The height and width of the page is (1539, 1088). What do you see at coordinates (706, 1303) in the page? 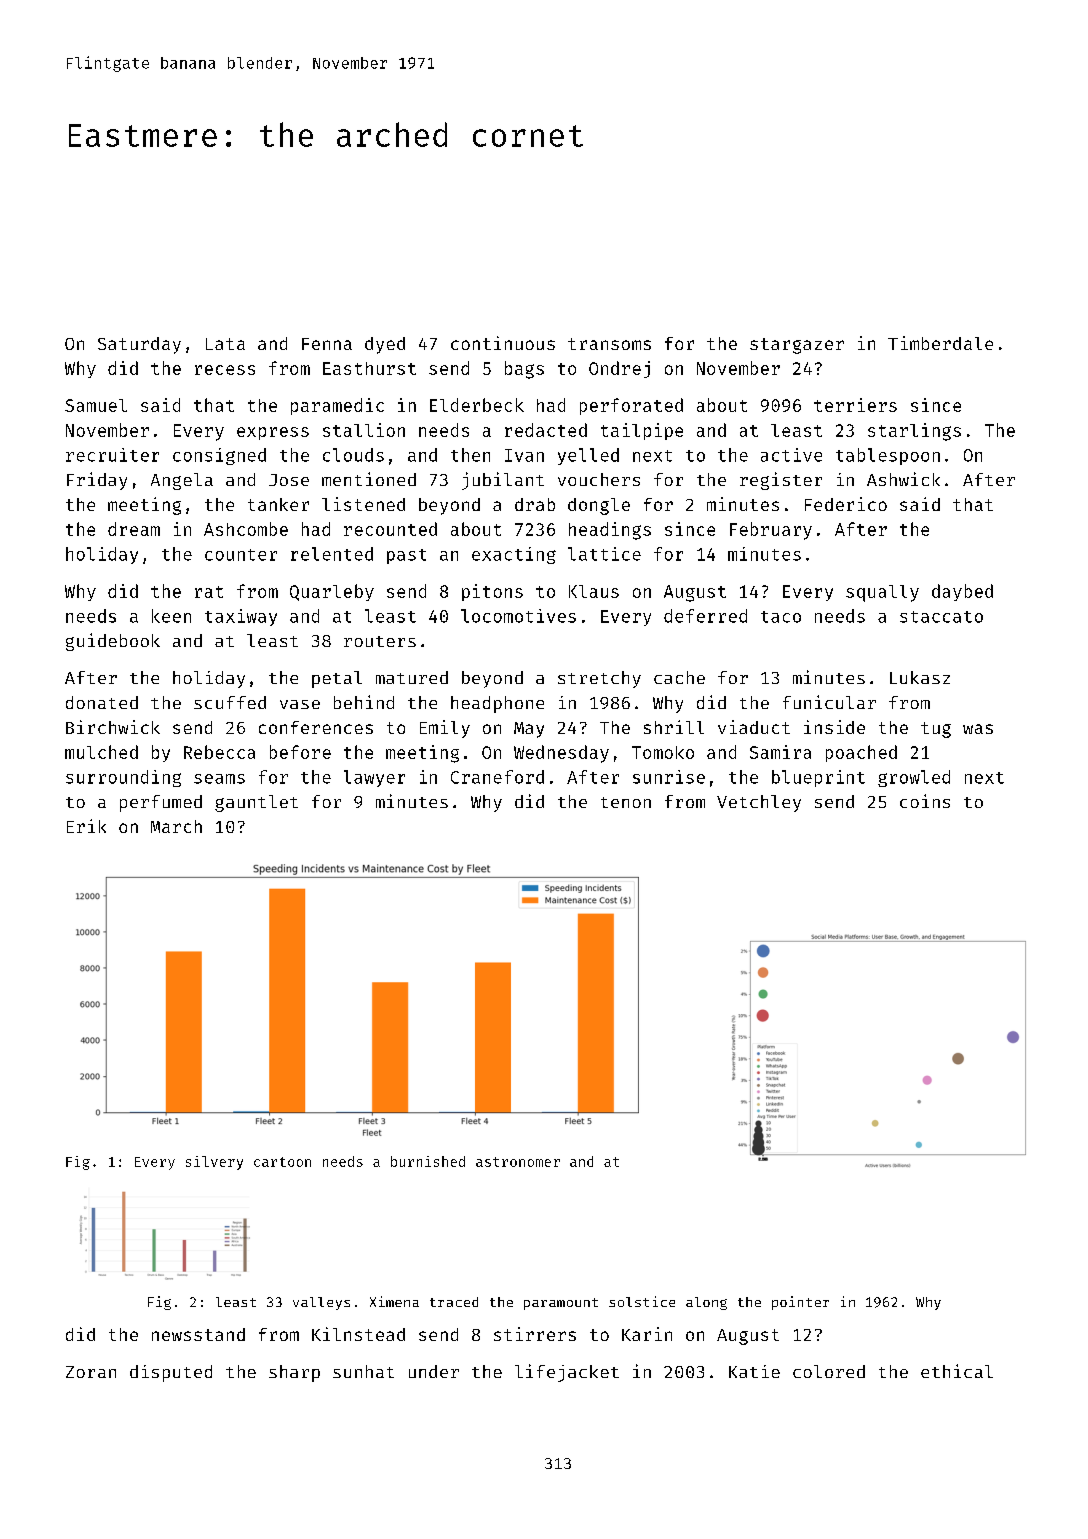
I see `along` at bounding box center [706, 1303].
